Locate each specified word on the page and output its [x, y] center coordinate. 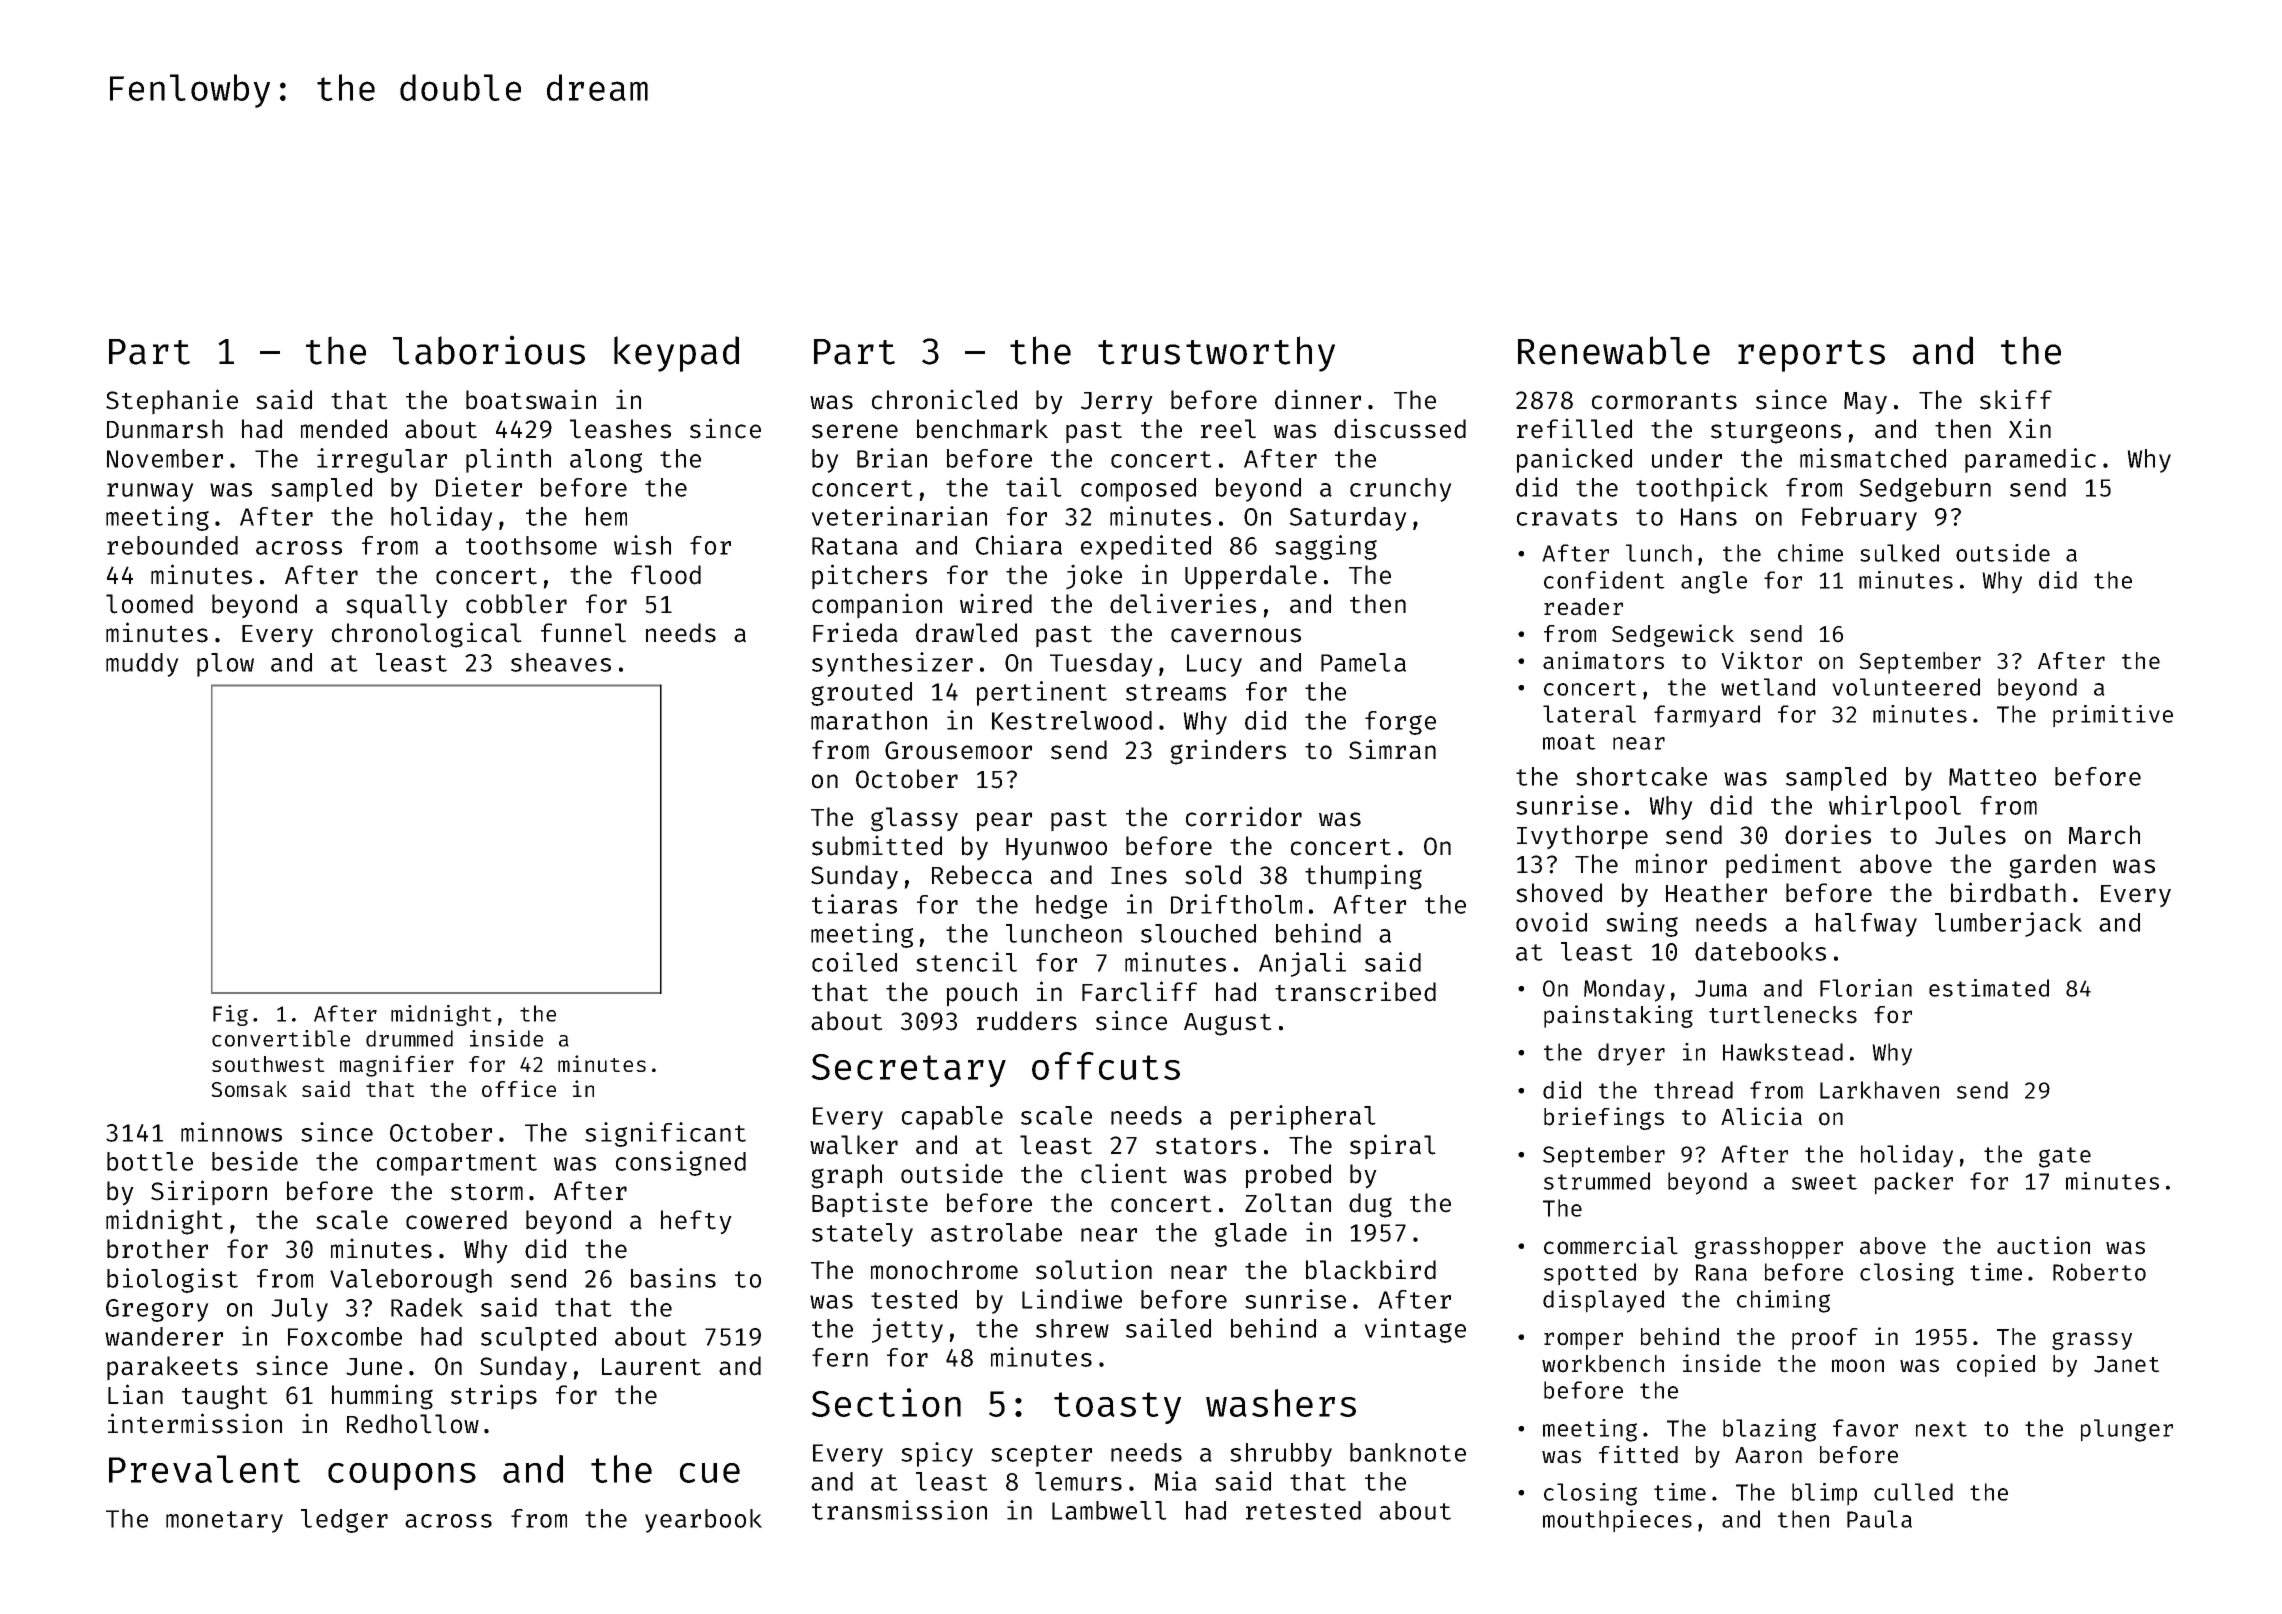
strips [494, 1397]
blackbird [1371, 1269]
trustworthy [1216, 354]
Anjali [1302, 964]
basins [673, 1278]
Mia [1176, 1481]
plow [225, 665]
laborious [489, 350]
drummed [409, 1038]
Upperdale [1251, 577]
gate [2065, 1157]
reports [1811, 356]
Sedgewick [1673, 635]
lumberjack [2008, 924]
